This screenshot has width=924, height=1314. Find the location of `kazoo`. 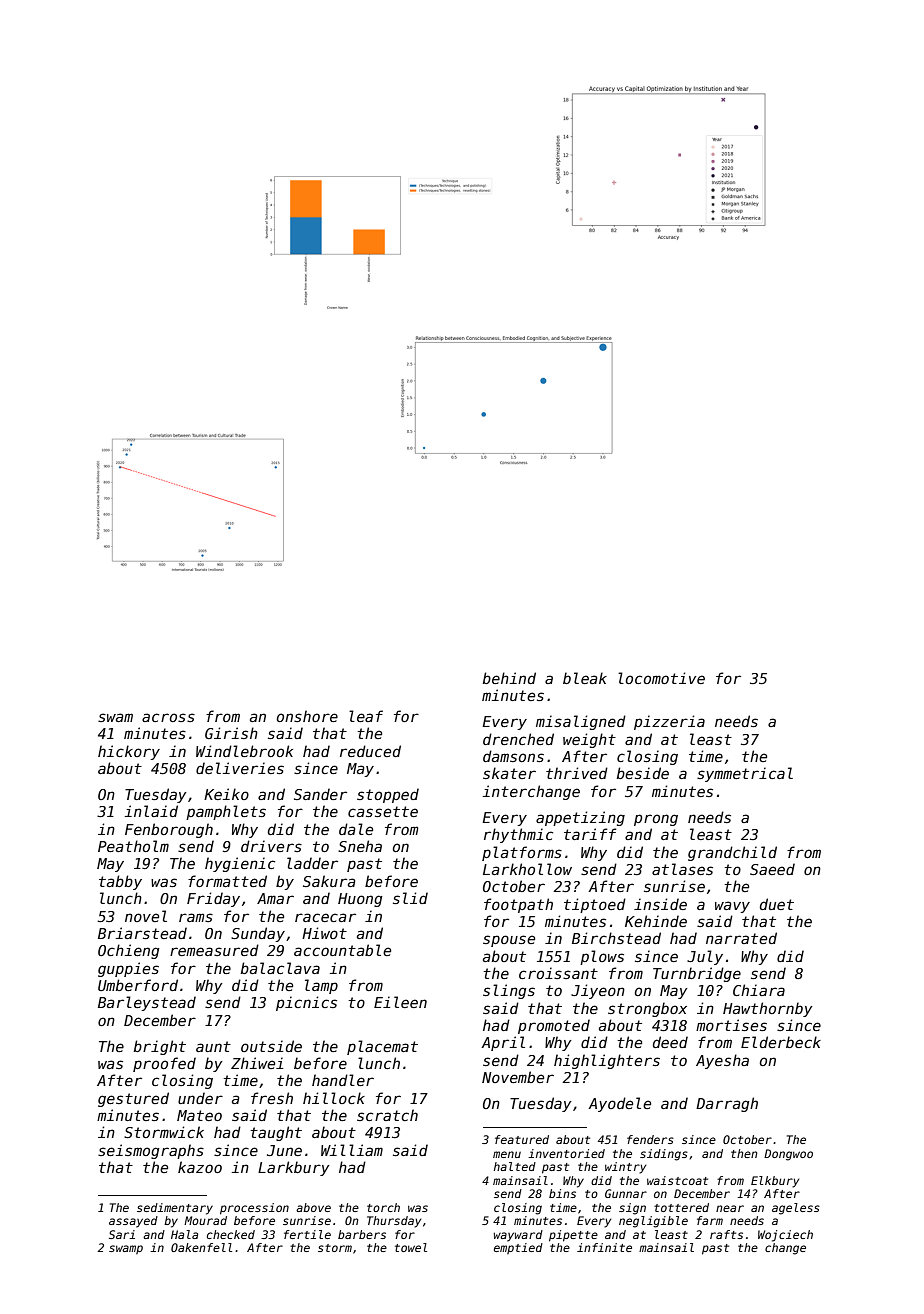

kazoo is located at coordinates (200, 1167).
